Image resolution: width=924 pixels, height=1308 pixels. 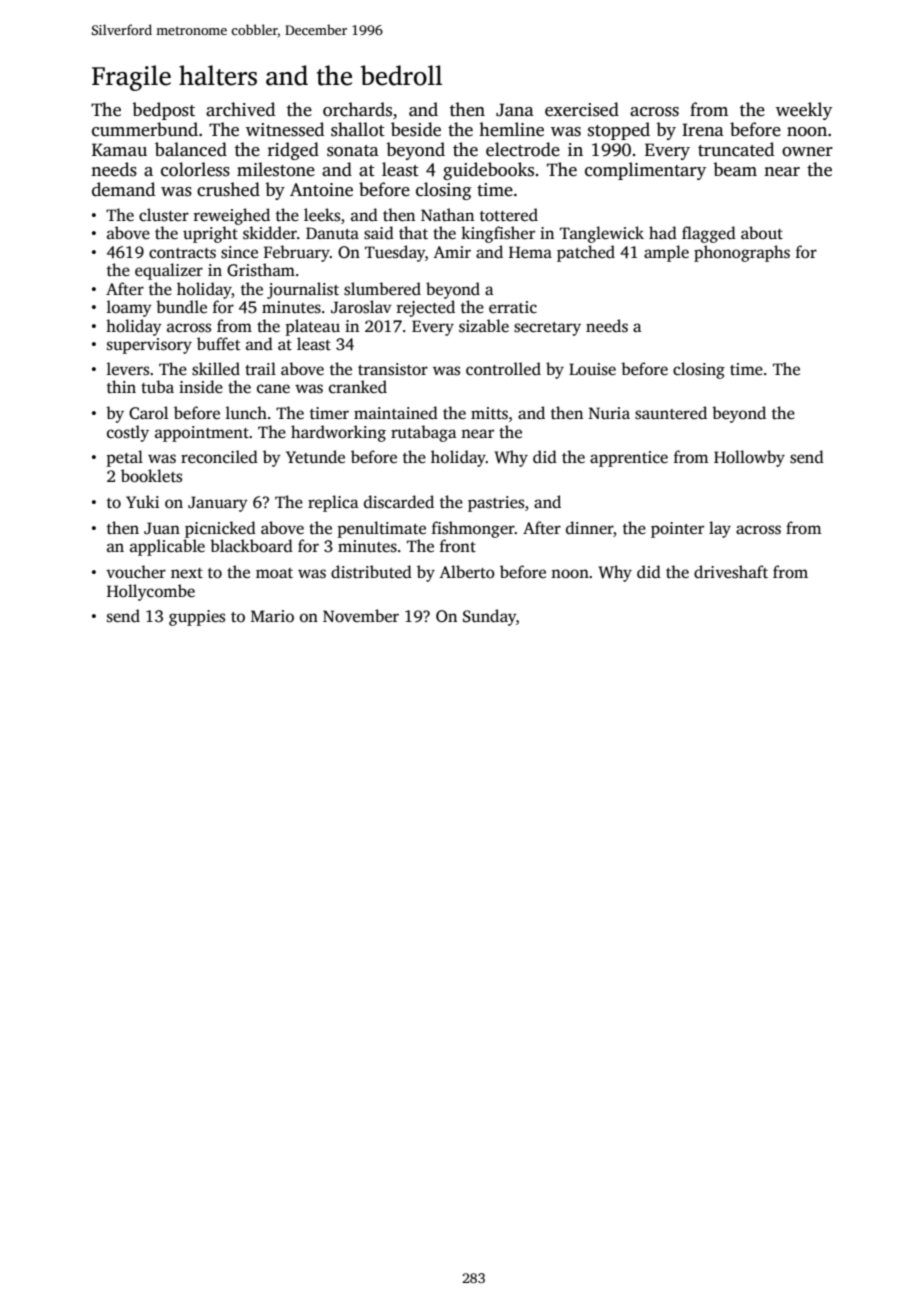 I want to click on lay, so click(x=720, y=529).
